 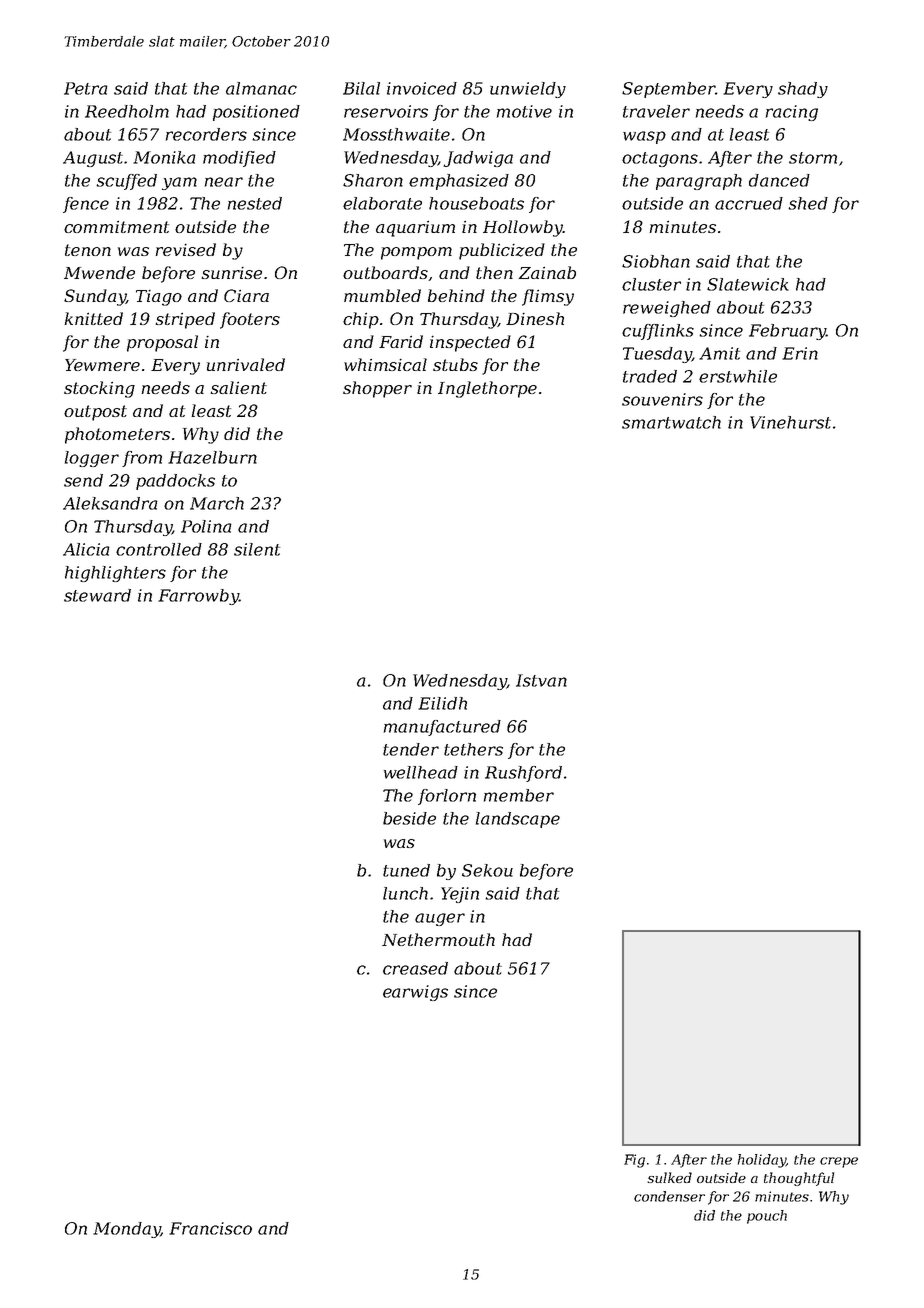 I want to click on tuned, so click(x=406, y=870).
